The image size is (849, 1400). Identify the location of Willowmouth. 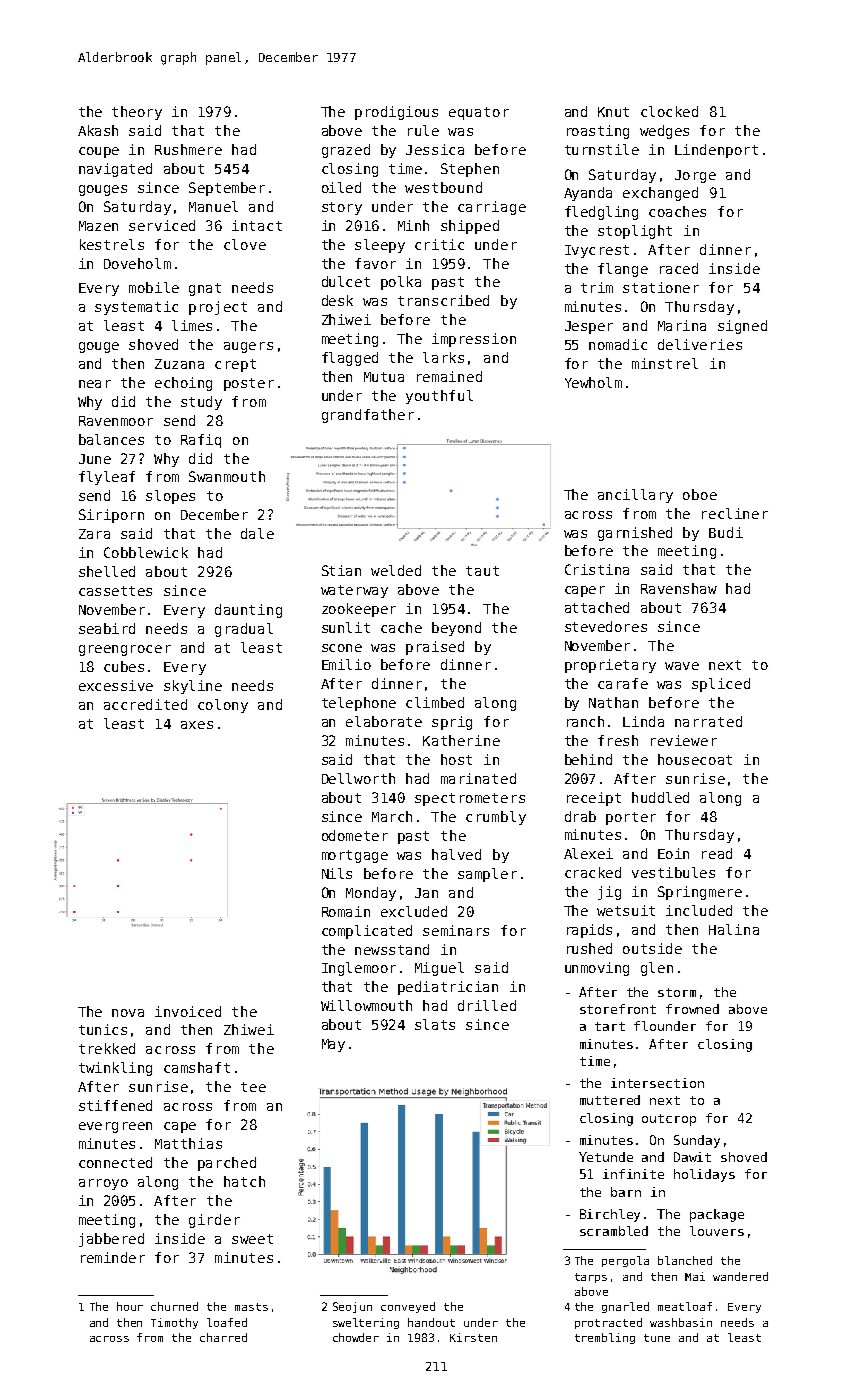
(366, 1005).
